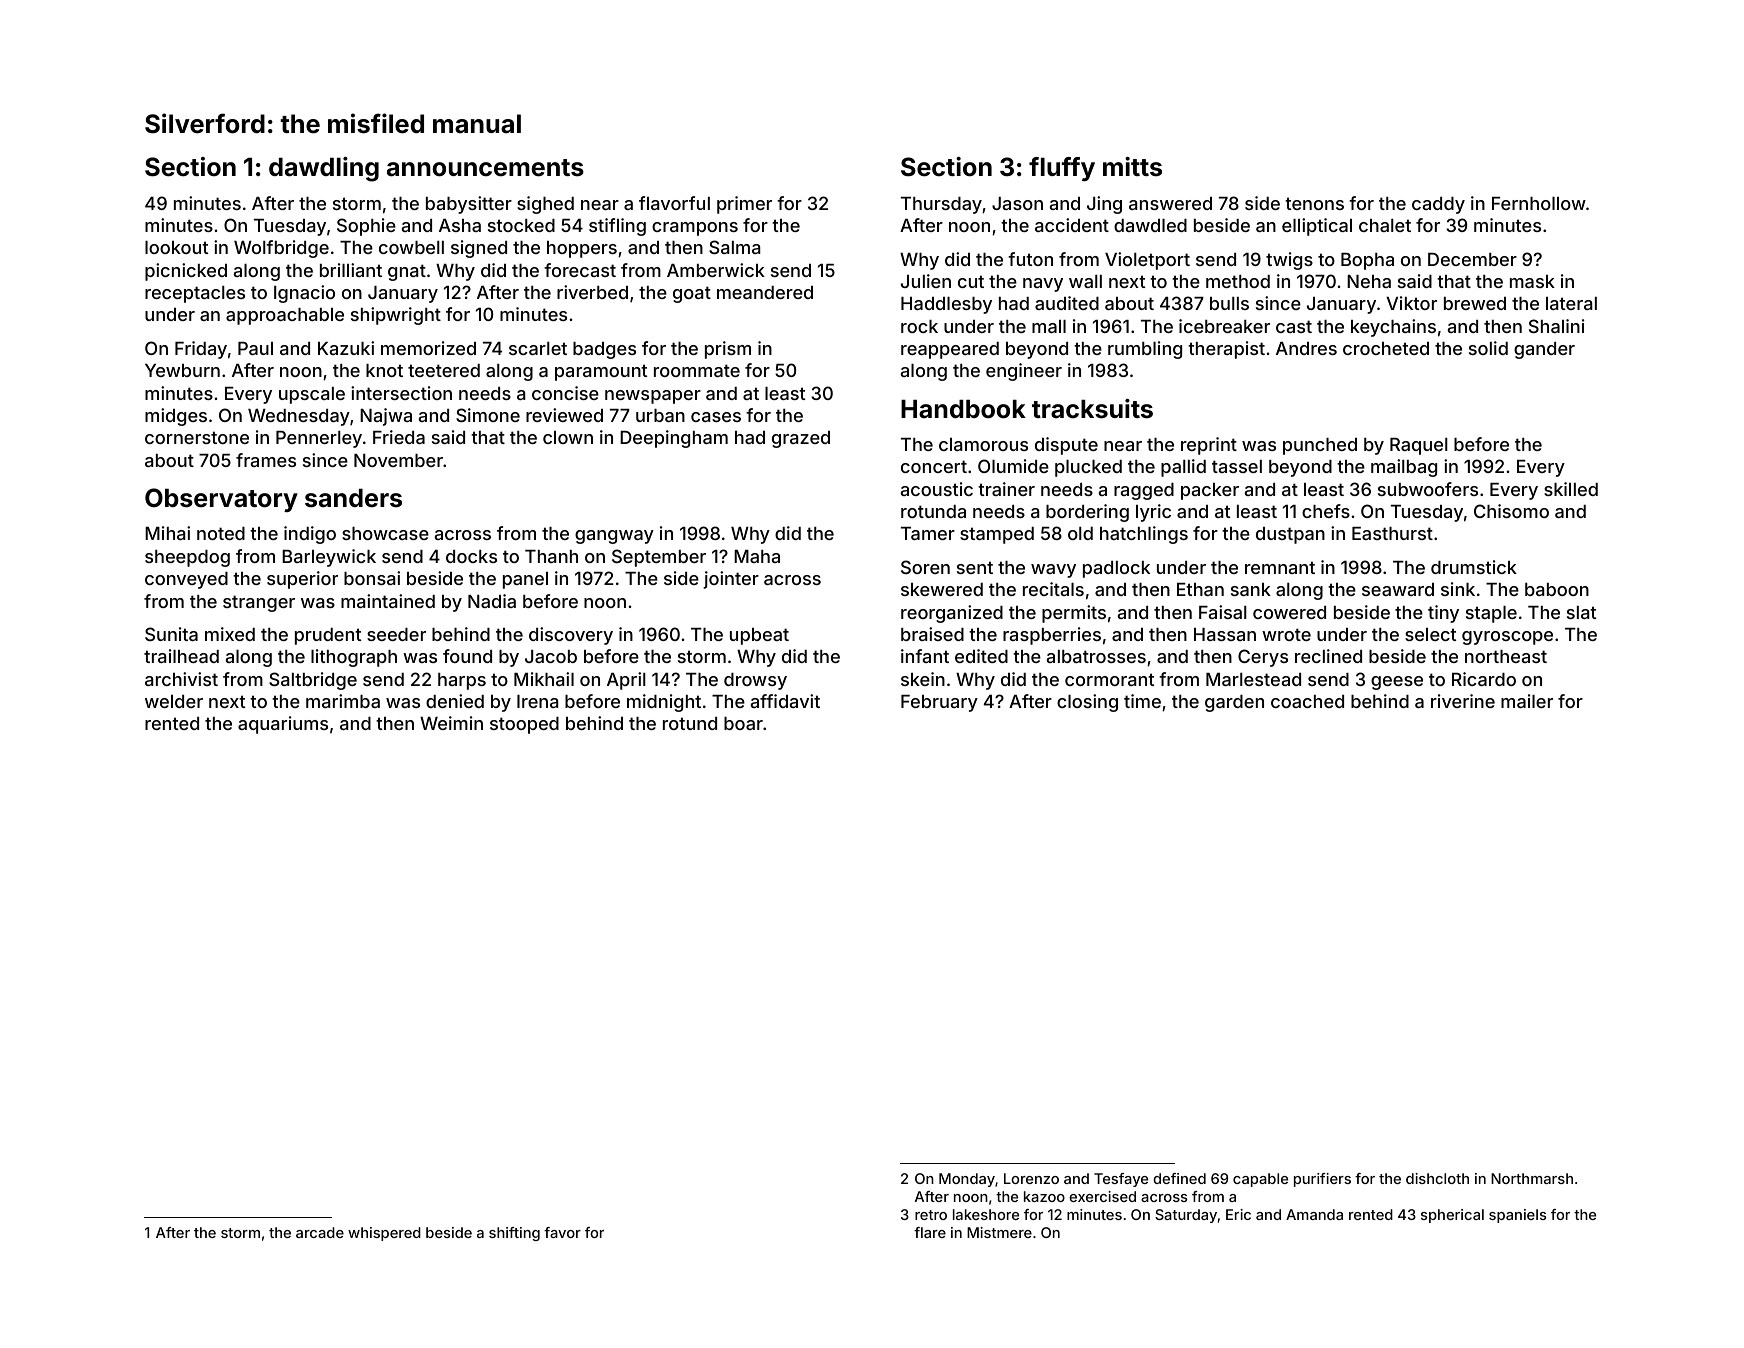 This document has height=1348, width=1744. What do you see at coordinates (1539, 203) in the document?
I see `Fernhollow` at bounding box center [1539, 203].
